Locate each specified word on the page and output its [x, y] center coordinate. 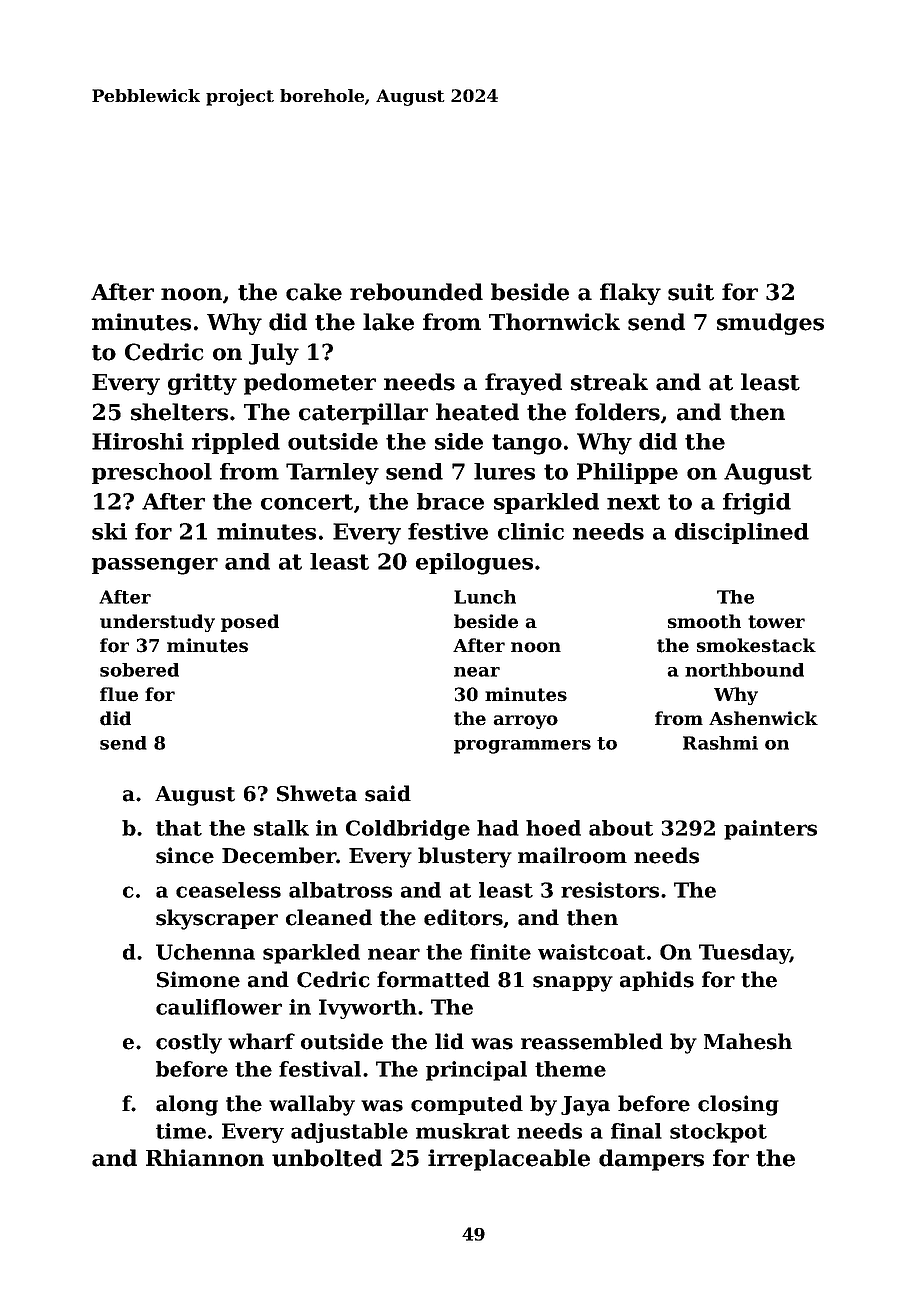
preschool [152, 473]
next [633, 502]
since [185, 855]
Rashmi [720, 743]
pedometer [310, 384]
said [388, 793]
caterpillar [363, 414]
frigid [757, 504]
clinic [531, 531]
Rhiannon [205, 1158]
